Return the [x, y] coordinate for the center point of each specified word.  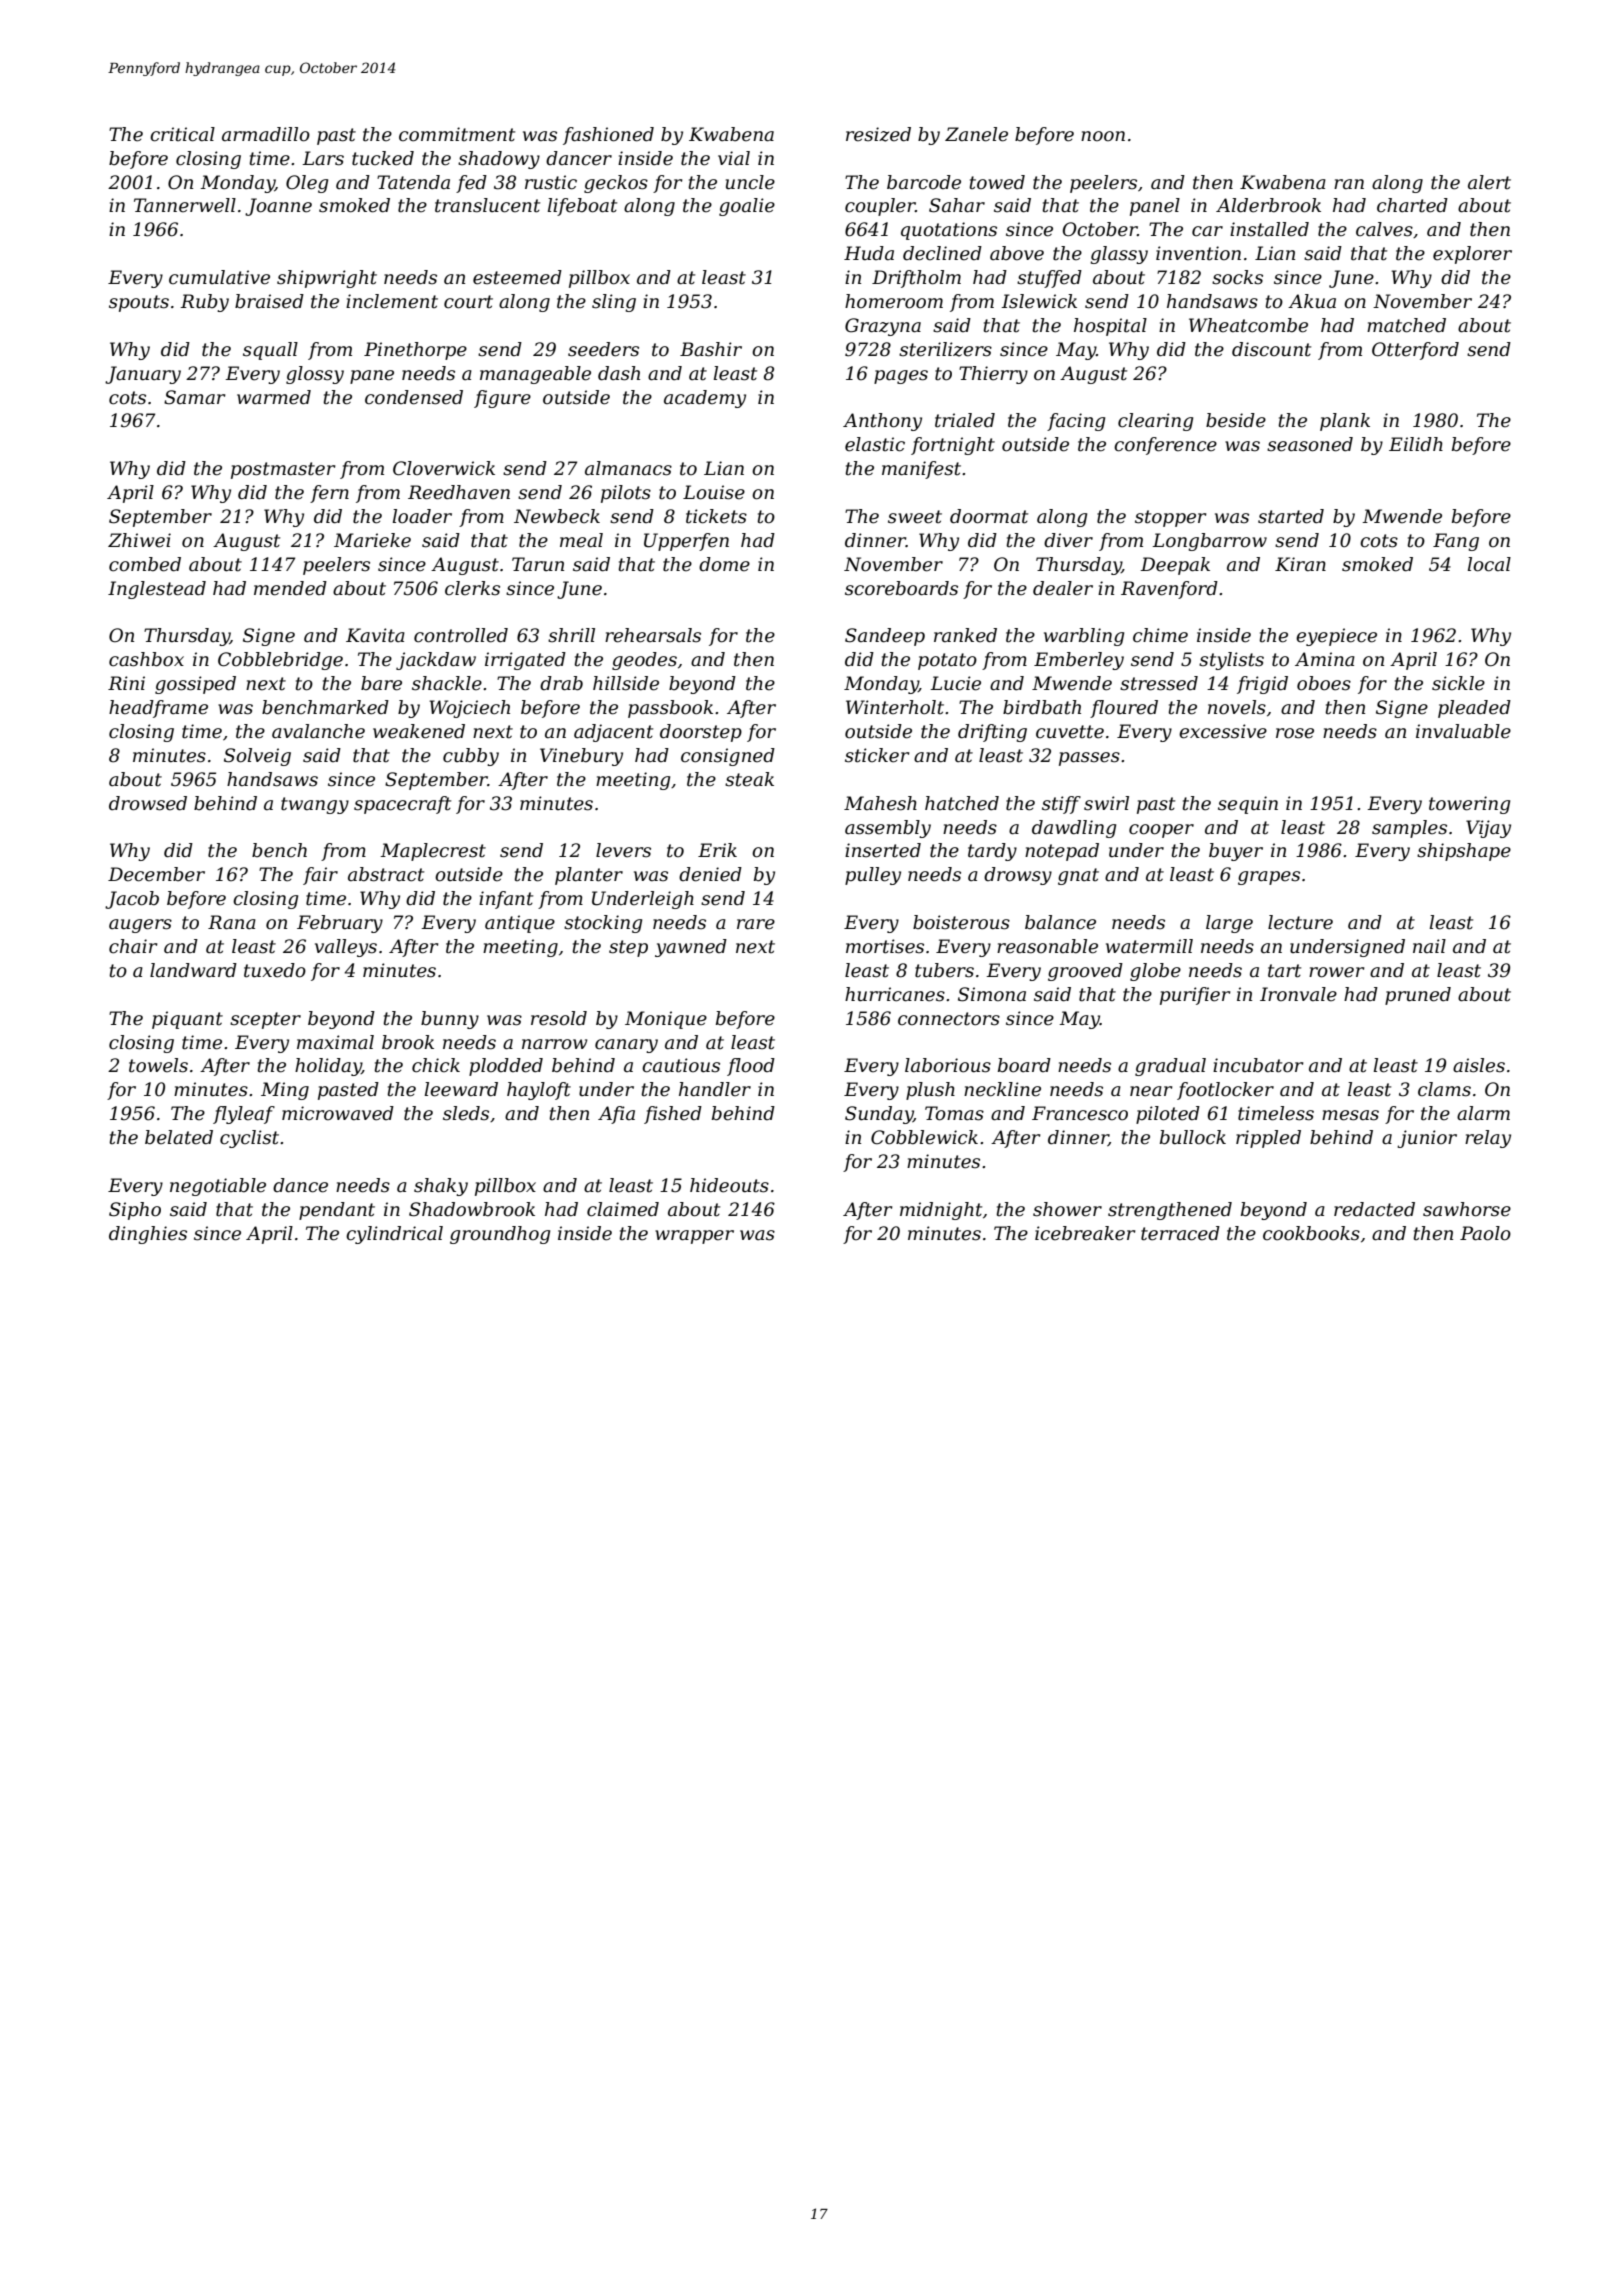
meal [581, 540]
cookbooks [1311, 1233]
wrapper [694, 1237]
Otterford [1415, 351]
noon [1103, 136]
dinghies [148, 1235]
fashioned [608, 136]
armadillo [266, 134]
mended [290, 588]
